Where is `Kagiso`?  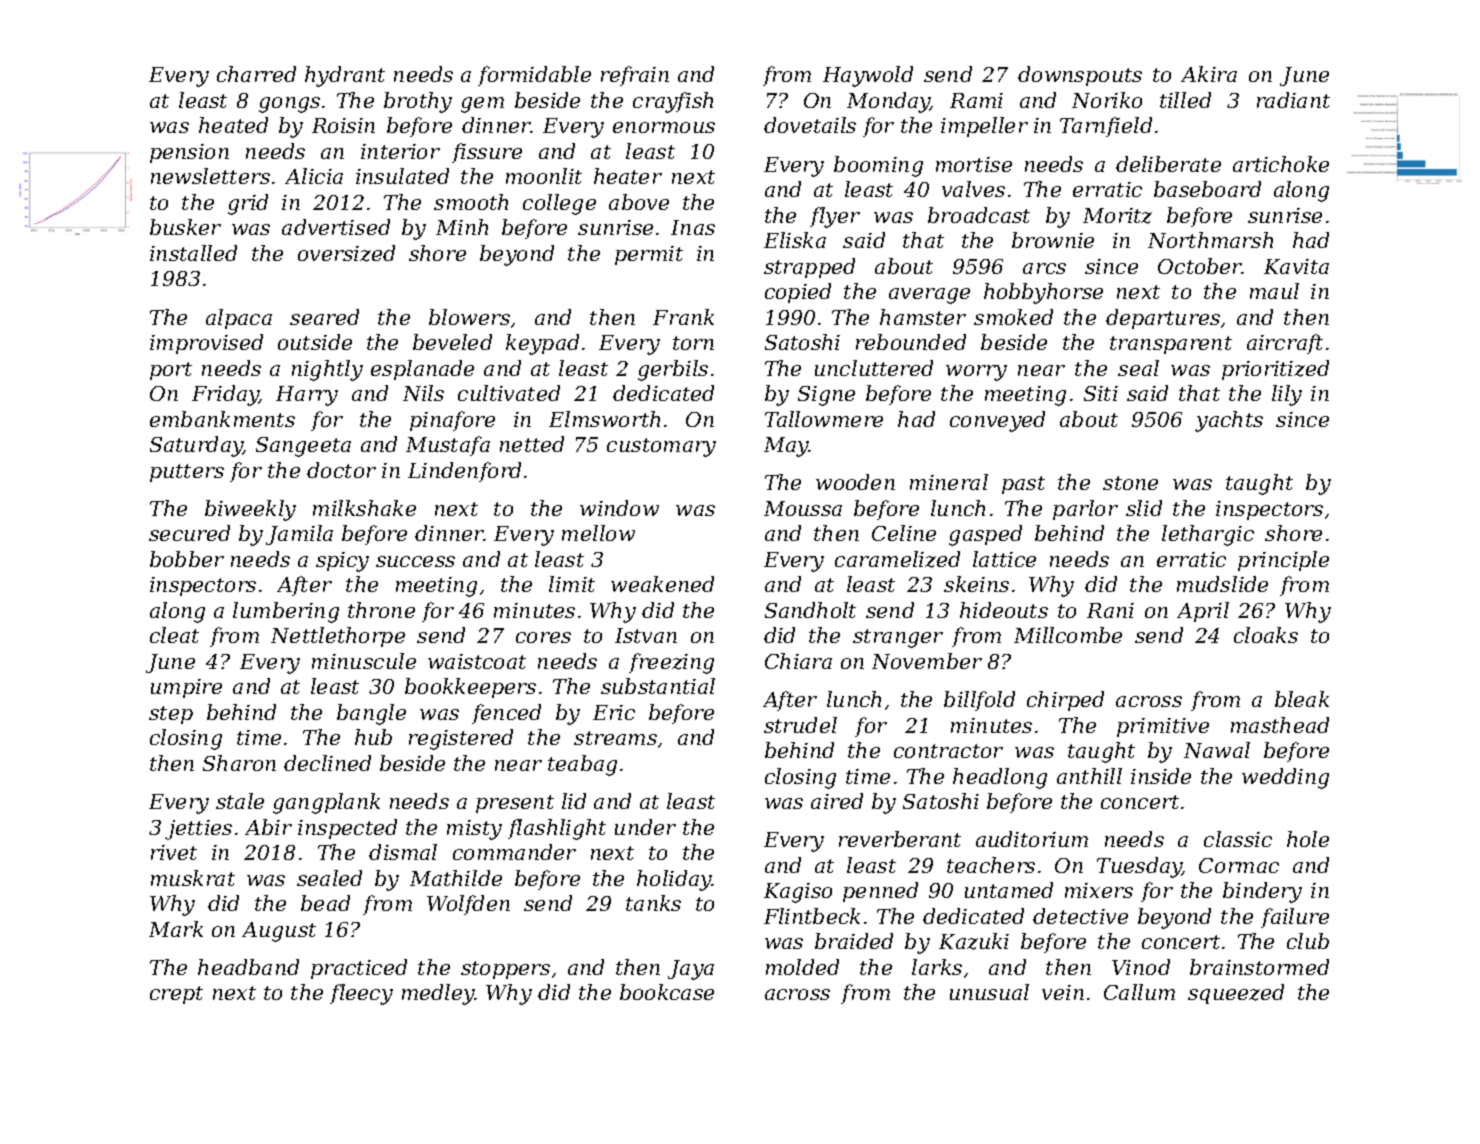
Kagiso is located at coordinates (798, 893).
